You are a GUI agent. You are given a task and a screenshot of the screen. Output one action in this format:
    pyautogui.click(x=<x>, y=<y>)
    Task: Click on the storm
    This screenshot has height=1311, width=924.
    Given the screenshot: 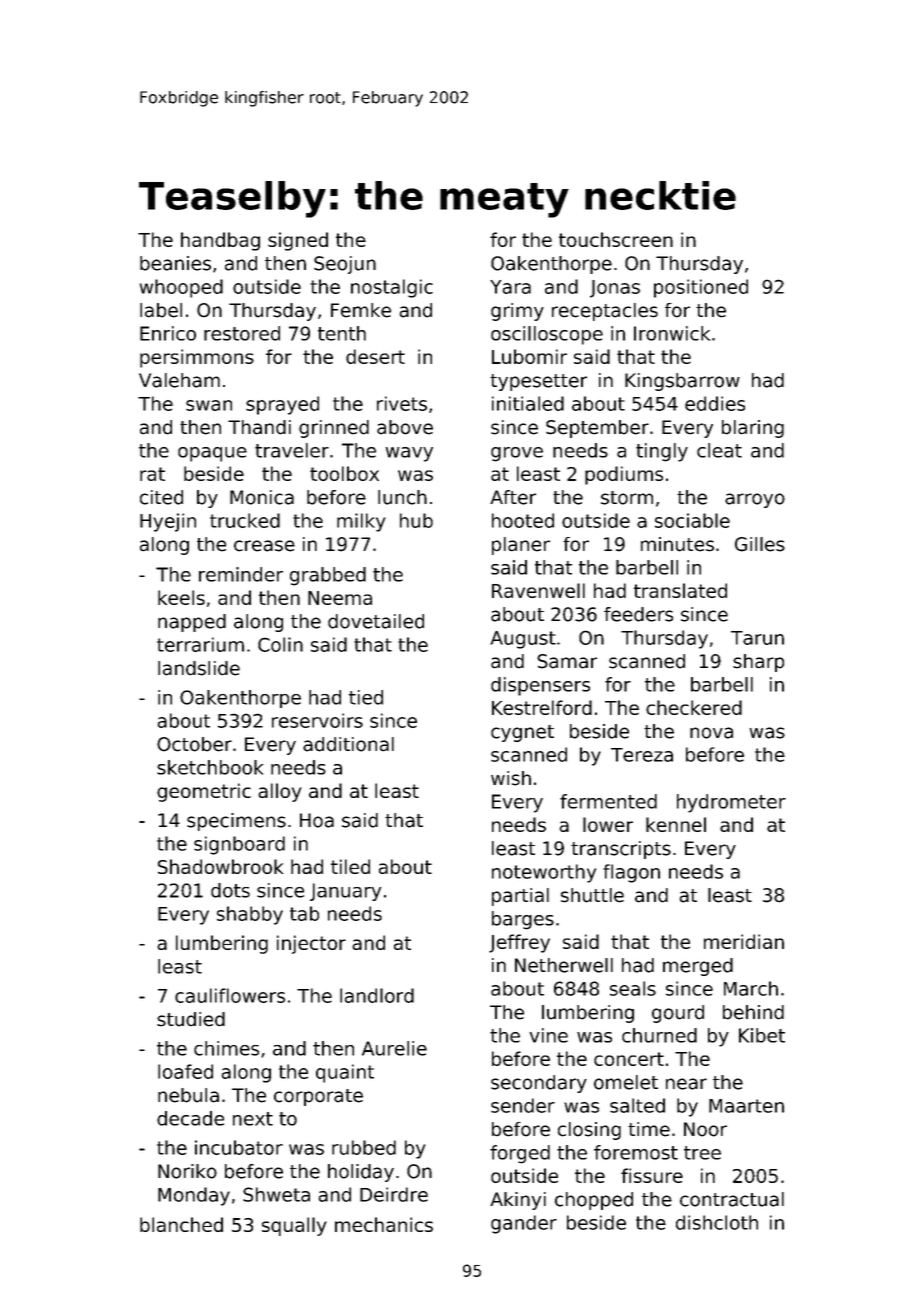 What is the action you would take?
    pyautogui.click(x=627, y=498)
